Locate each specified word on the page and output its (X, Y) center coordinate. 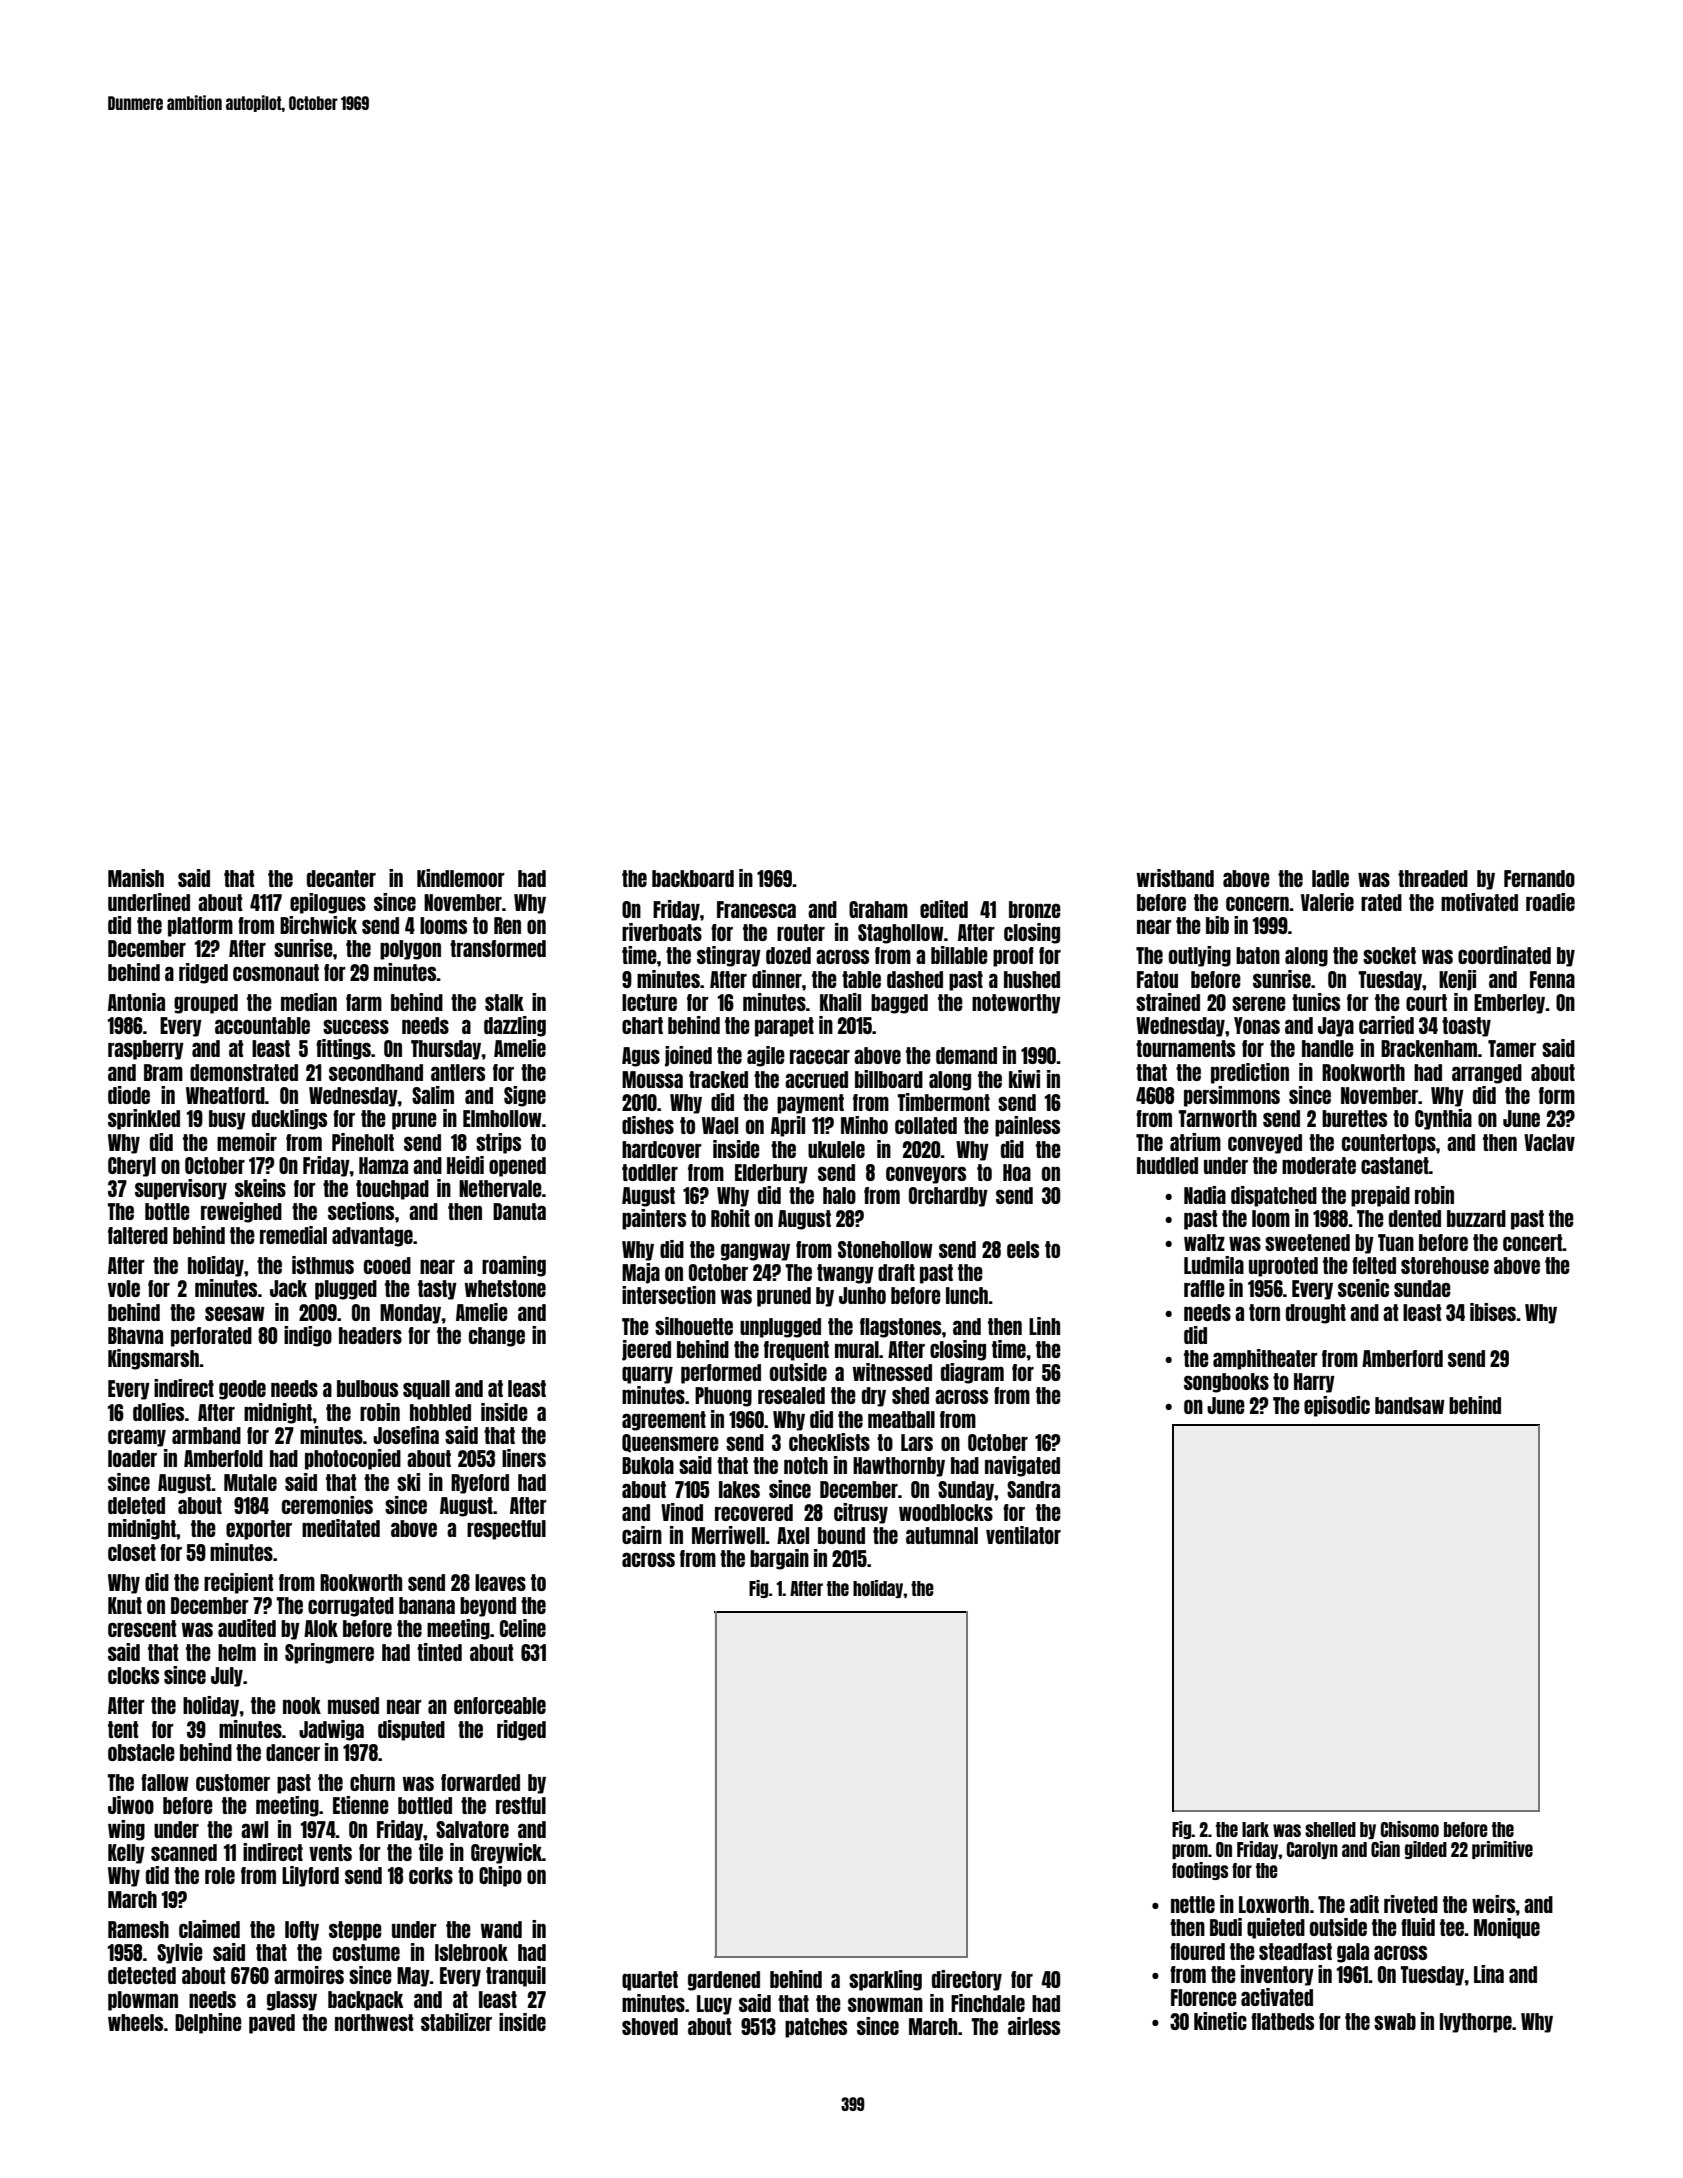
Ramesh (138, 1929)
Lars (917, 1442)
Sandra (1033, 1489)
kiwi (1024, 1079)
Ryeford (480, 1484)
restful (521, 1805)
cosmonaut (276, 972)
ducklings (289, 1119)
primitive (1502, 1850)
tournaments (1185, 1048)
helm (237, 1652)
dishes (648, 1125)
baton (1258, 955)
